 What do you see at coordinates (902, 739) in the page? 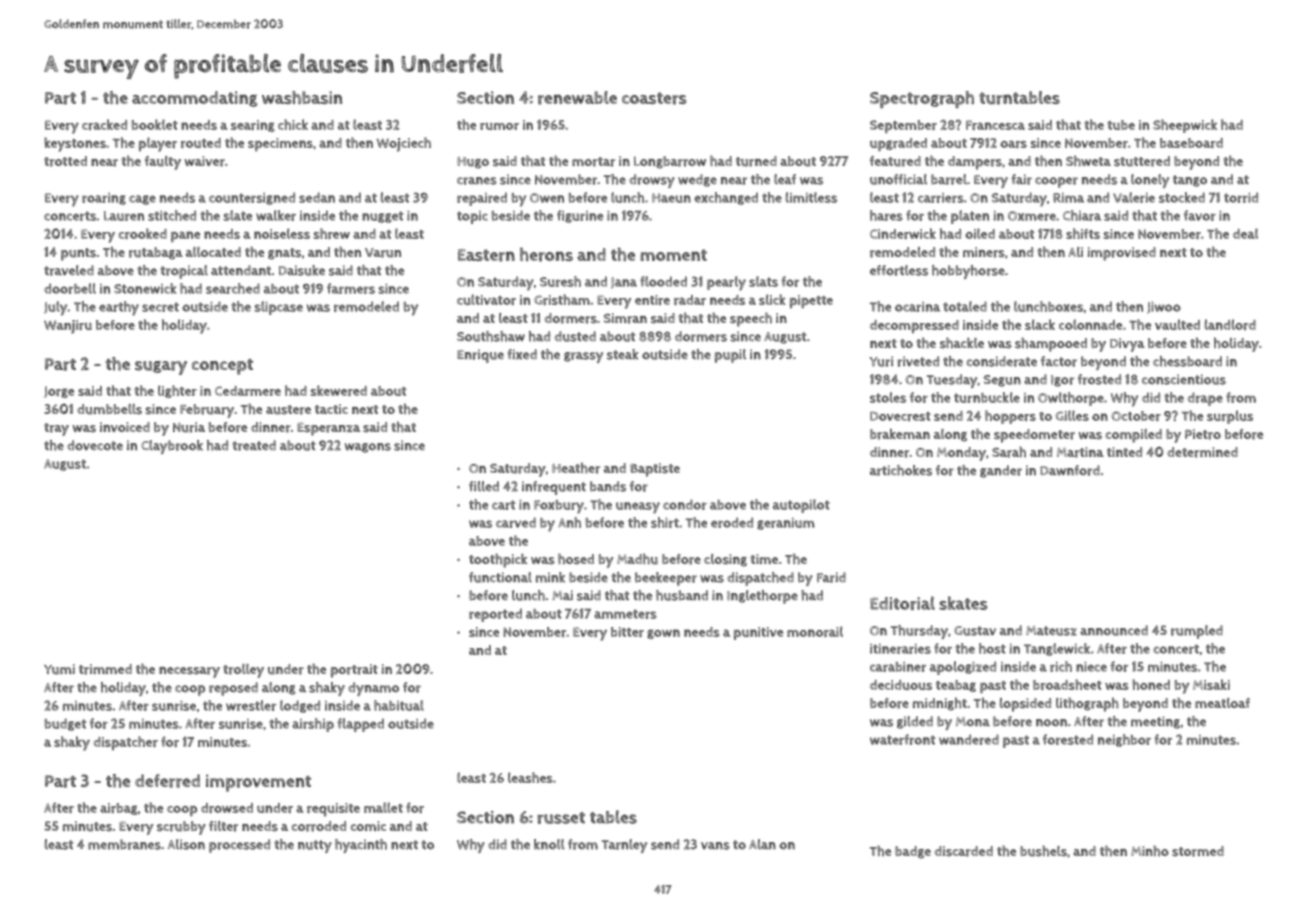
I see `waterfront` at bounding box center [902, 739].
